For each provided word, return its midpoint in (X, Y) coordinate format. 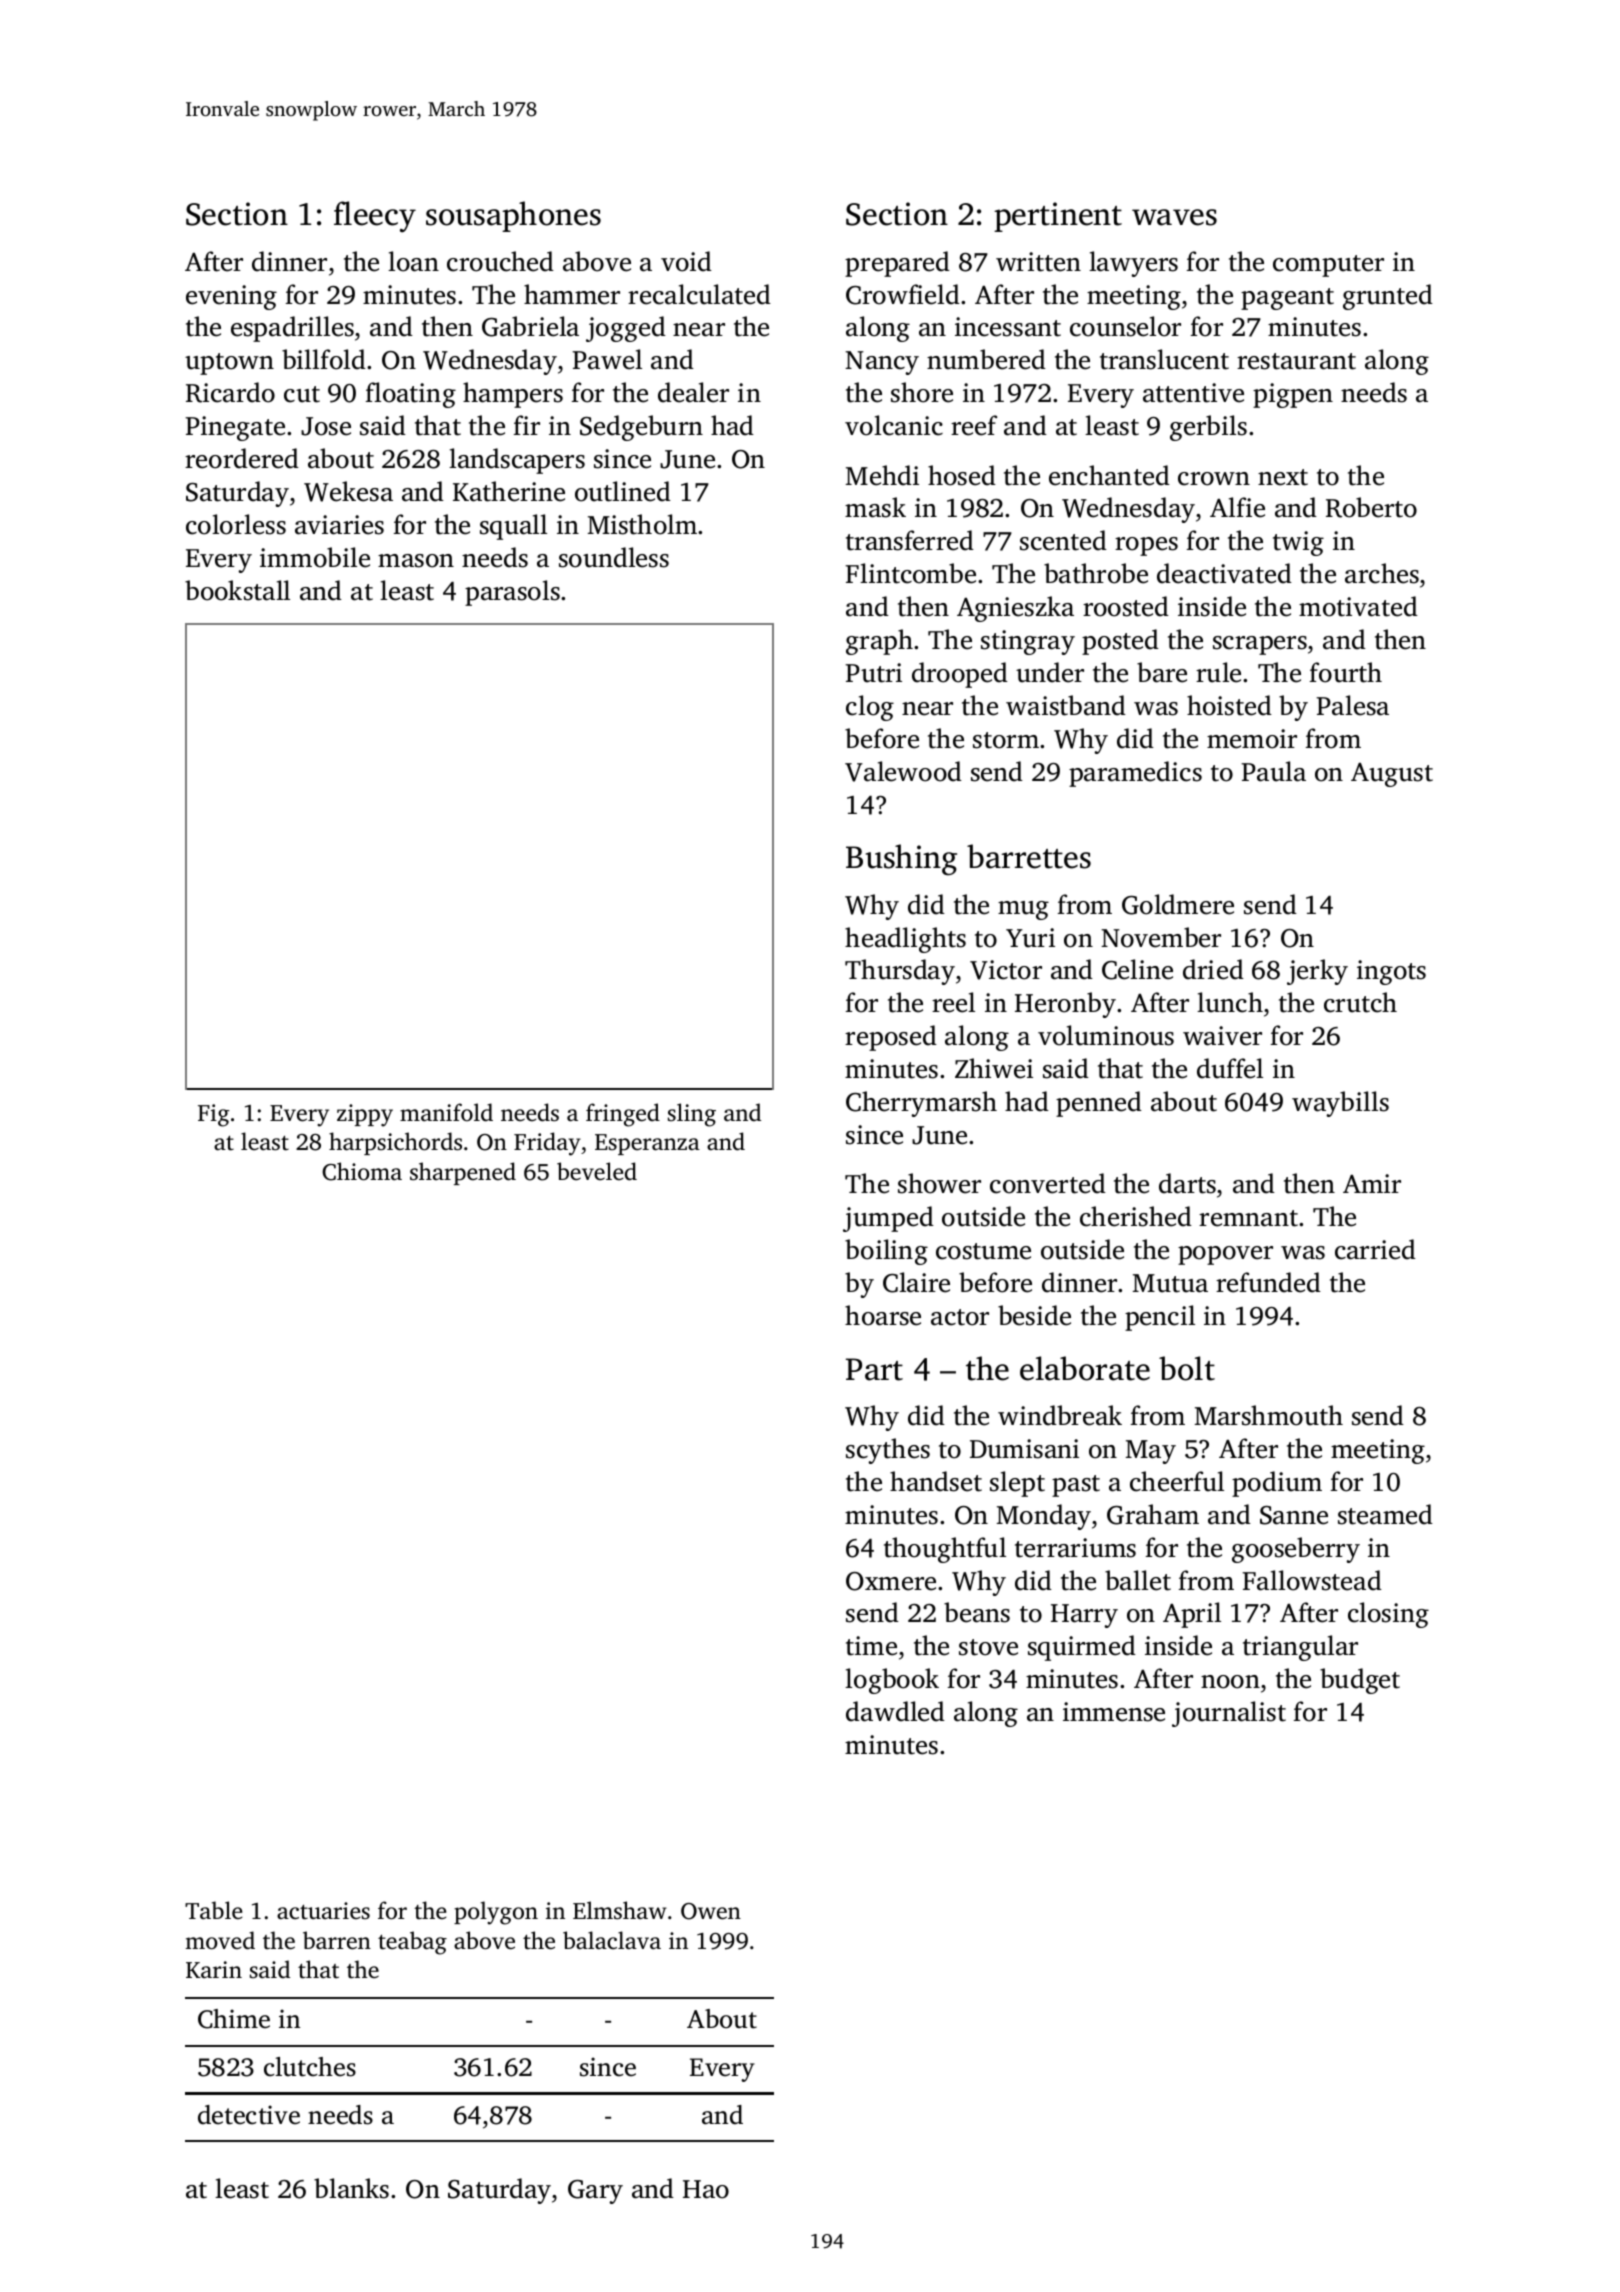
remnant (1248, 1218)
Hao (706, 2189)
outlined (623, 491)
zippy (365, 1115)
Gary (595, 2192)
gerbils (1208, 428)
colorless (236, 524)
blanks (351, 2188)
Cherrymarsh (921, 1104)
